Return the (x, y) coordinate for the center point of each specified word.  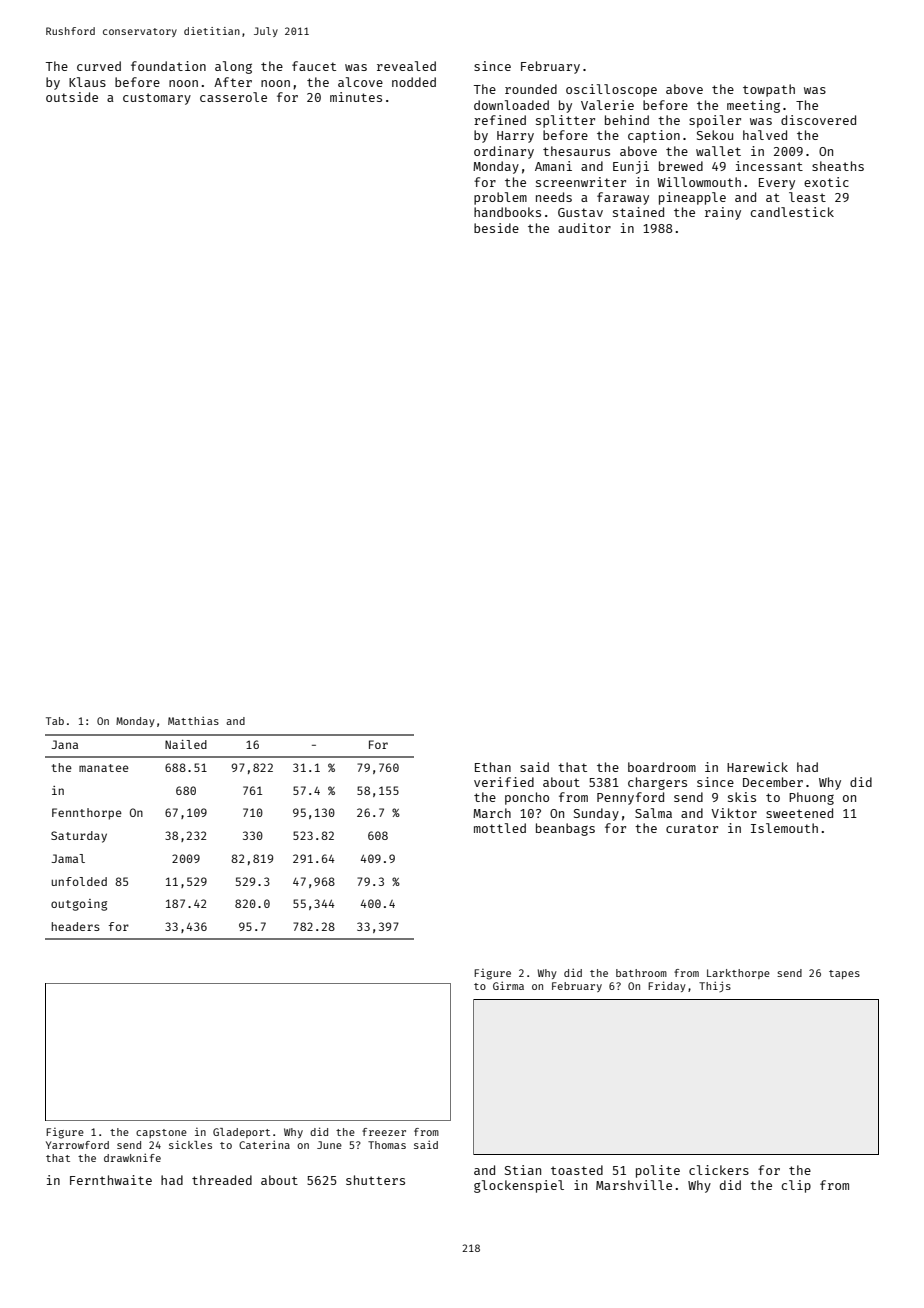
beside (496, 228)
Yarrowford (77, 1145)
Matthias (193, 720)
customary (157, 99)
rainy (723, 213)
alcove (360, 82)
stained (638, 212)
